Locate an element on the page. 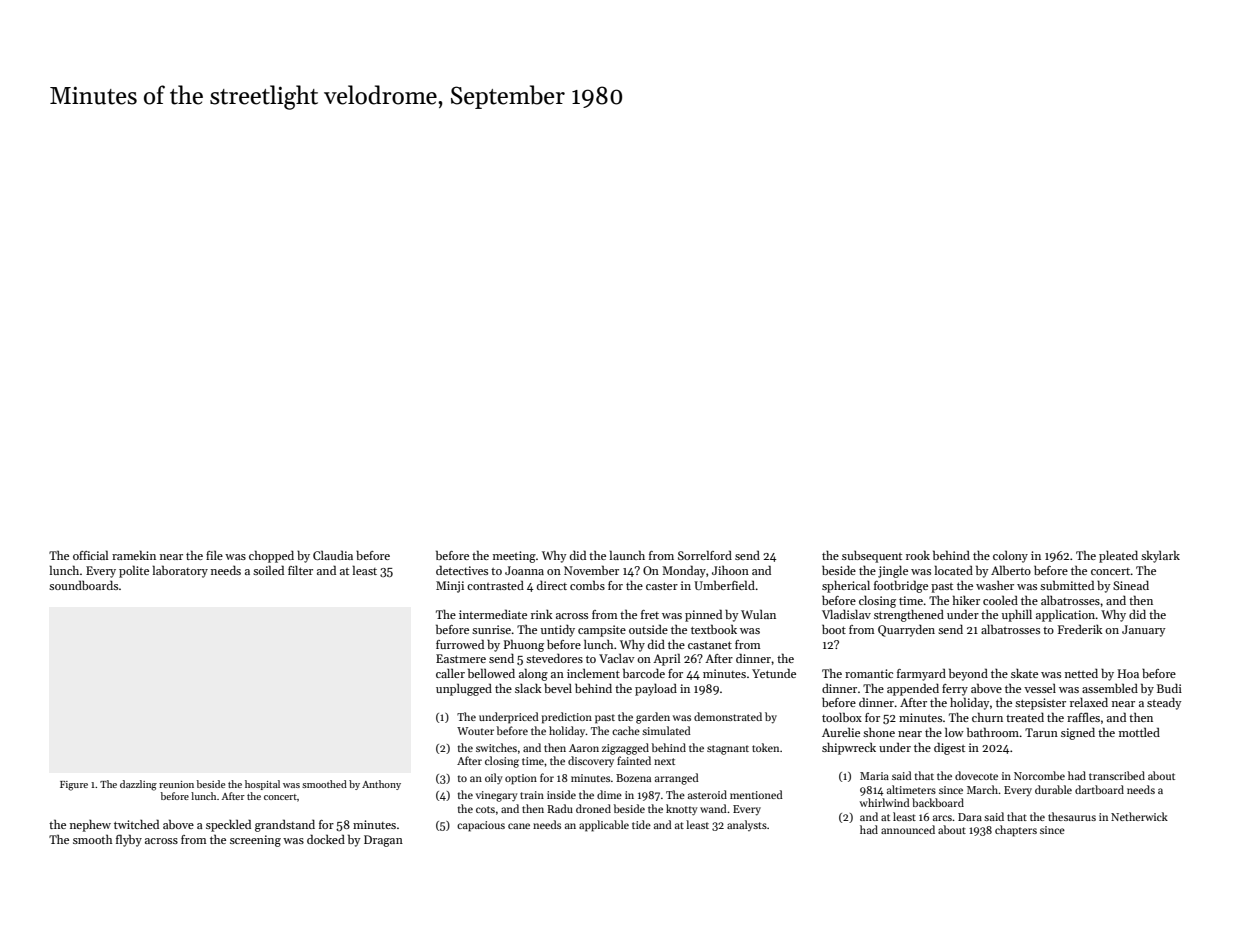  skylark is located at coordinates (1160, 556).
